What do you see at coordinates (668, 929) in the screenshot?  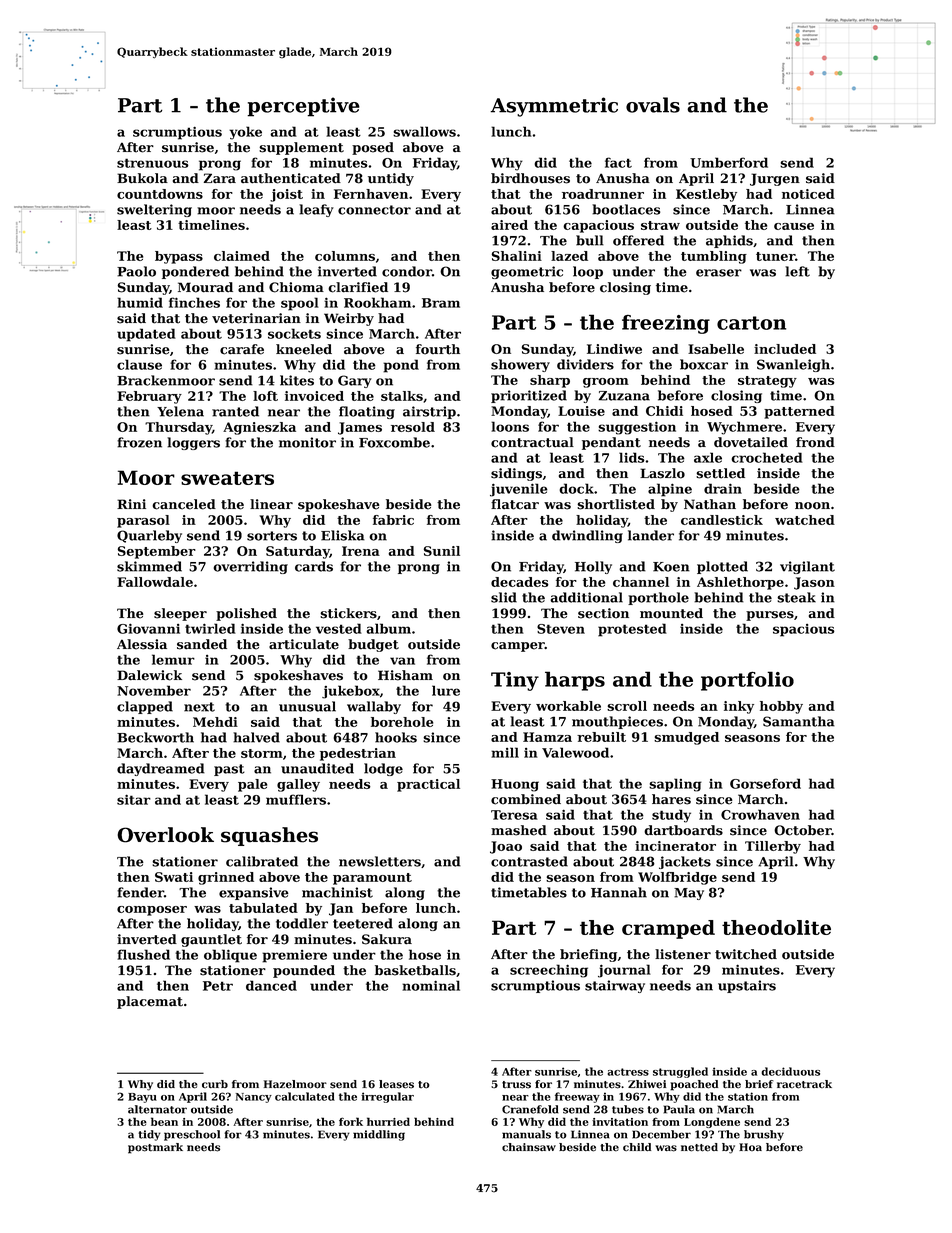 I see `cramped` at bounding box center [668, 929].
